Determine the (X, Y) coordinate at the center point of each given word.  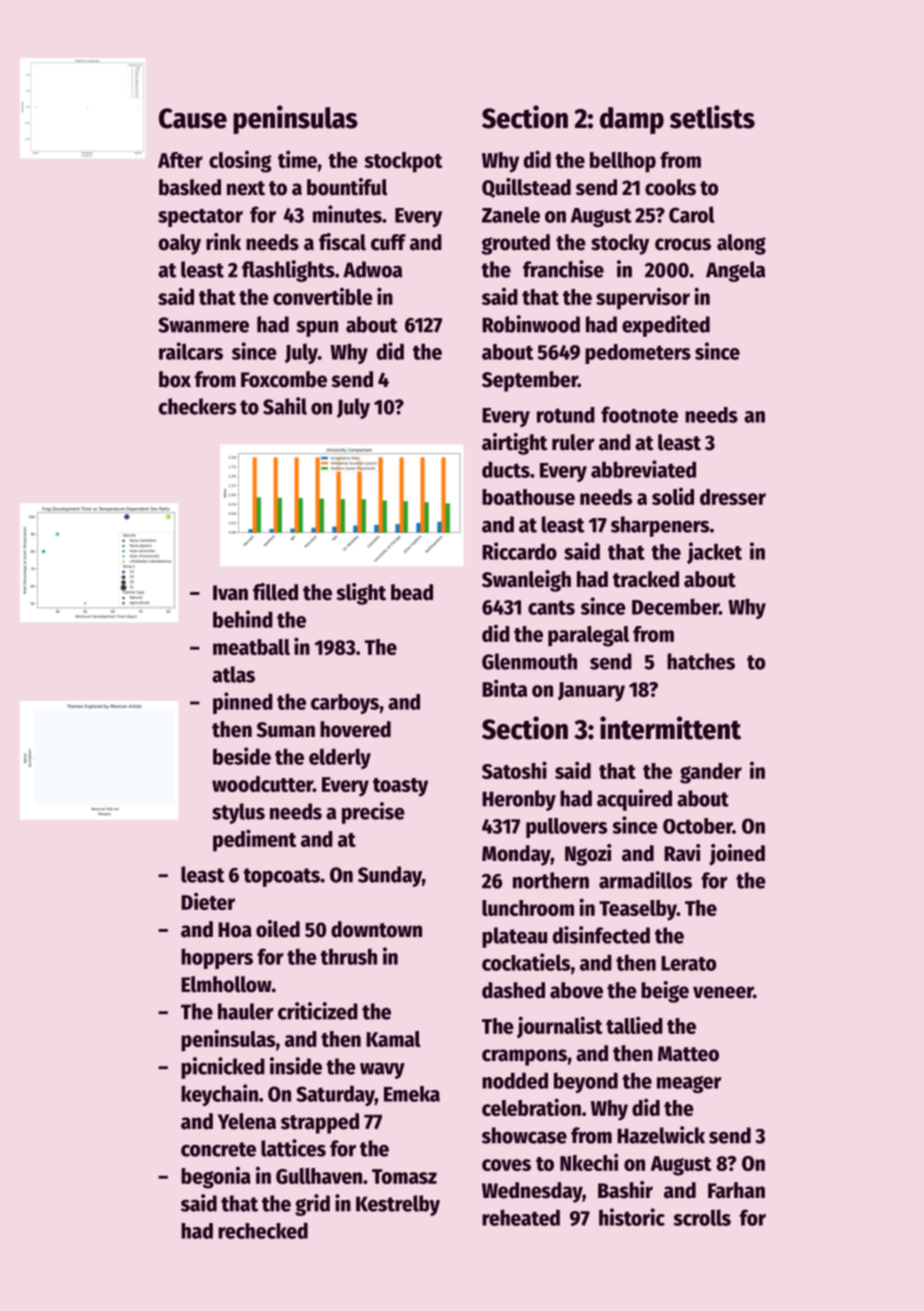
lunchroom (528, 908)
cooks (670, 187)
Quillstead (526, 188)
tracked (646, 579)
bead (412, 592)
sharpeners (660, 526)
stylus (238, 813)
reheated (521, 1217)
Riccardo (519, 551)
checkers (197, 406)
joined (737, 855)
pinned (243, 703)
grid (312, 1205)
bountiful (347, 187)
